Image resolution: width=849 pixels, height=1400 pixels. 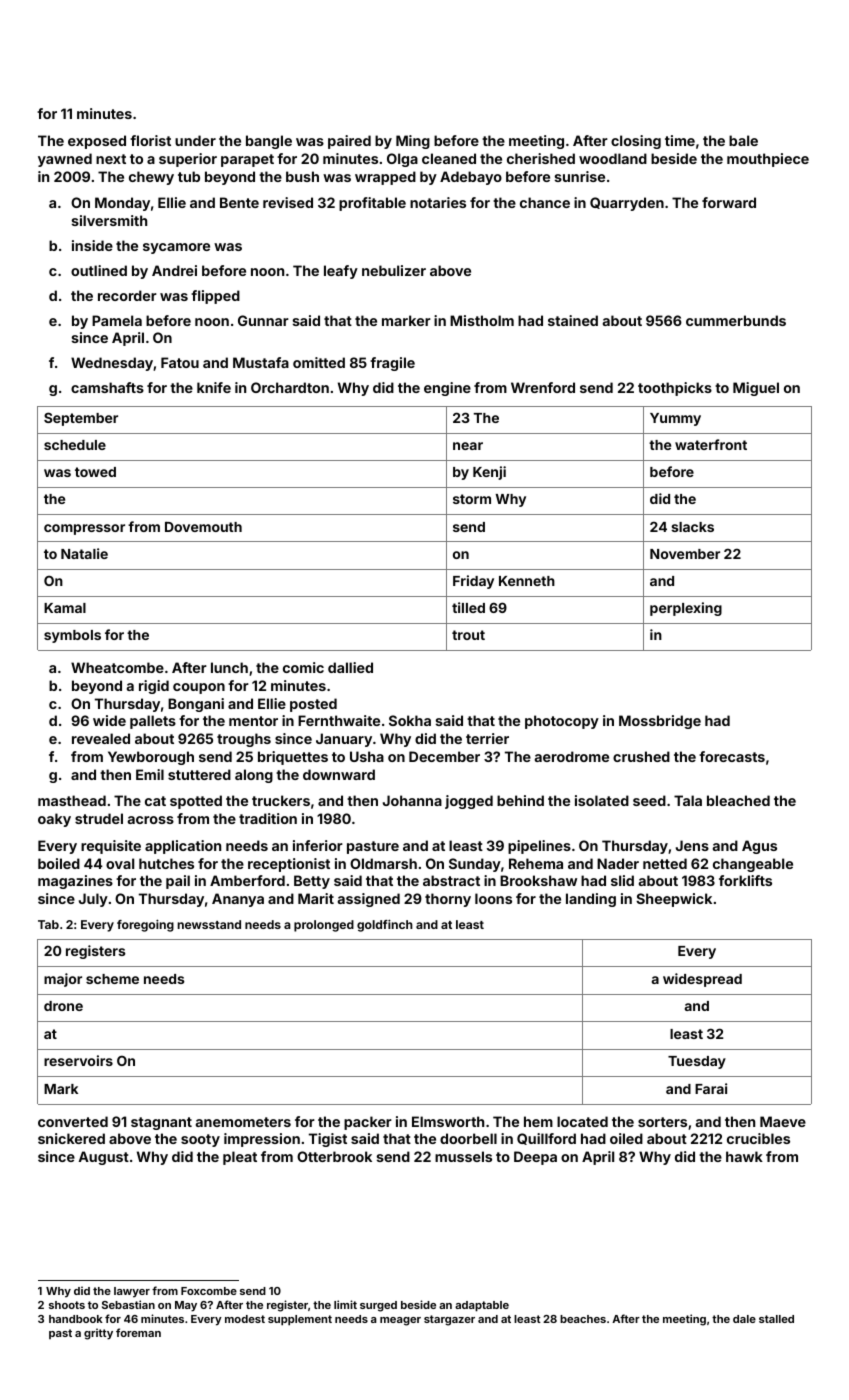 What do you see at coordinates (743, 140) in the page?
I see `bale` at bounding box center [743, 140].
